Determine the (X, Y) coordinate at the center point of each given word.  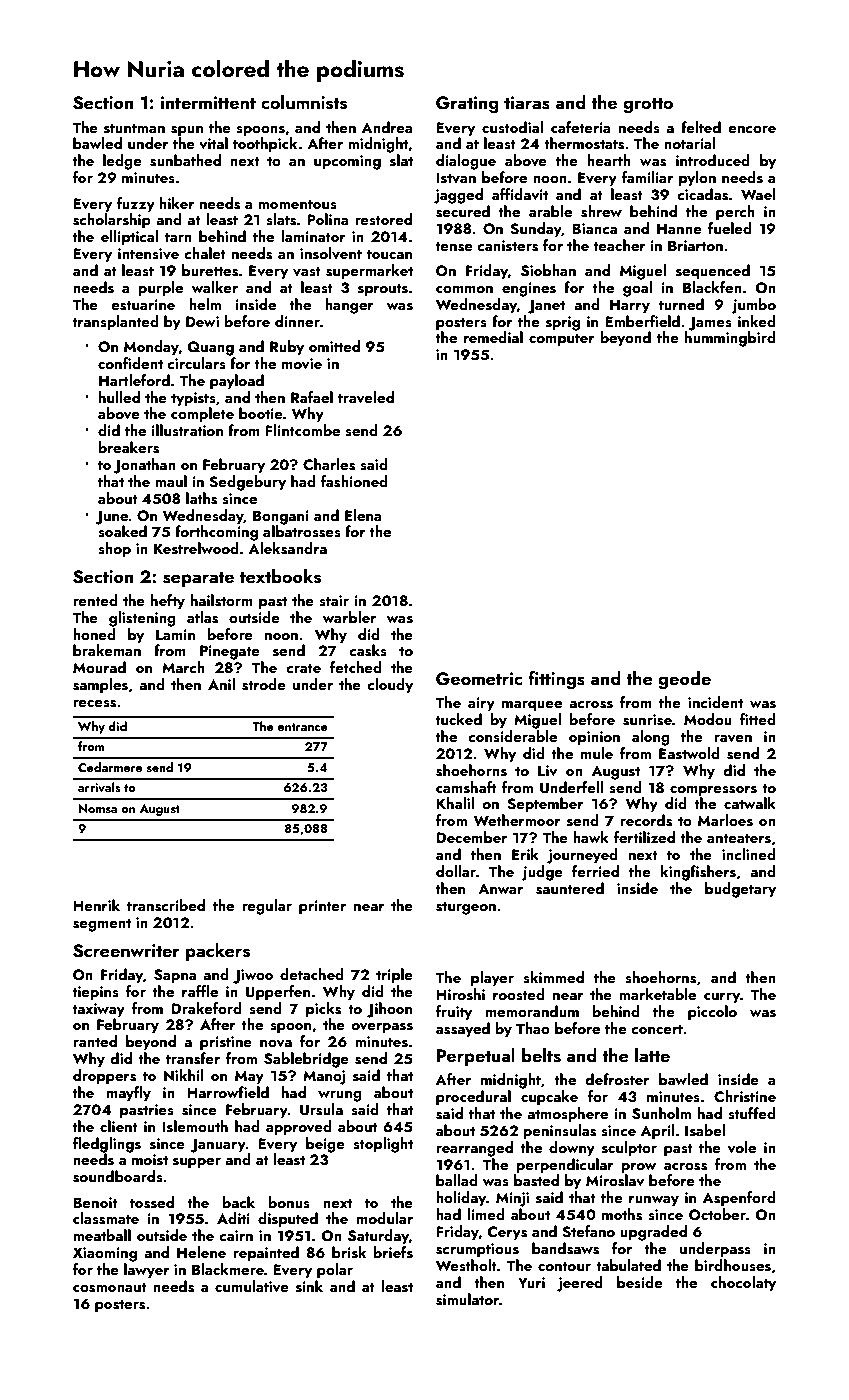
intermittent (208, 102)
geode (684, 680)
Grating (467, 105)
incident (715, 702)
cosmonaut (110, 1287)
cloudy (390, 686)
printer (322, 907)
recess (94, 704)
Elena (363, 515)
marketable (657, 994)
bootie (261, 413)
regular (267, 907)
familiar (648, 177)
